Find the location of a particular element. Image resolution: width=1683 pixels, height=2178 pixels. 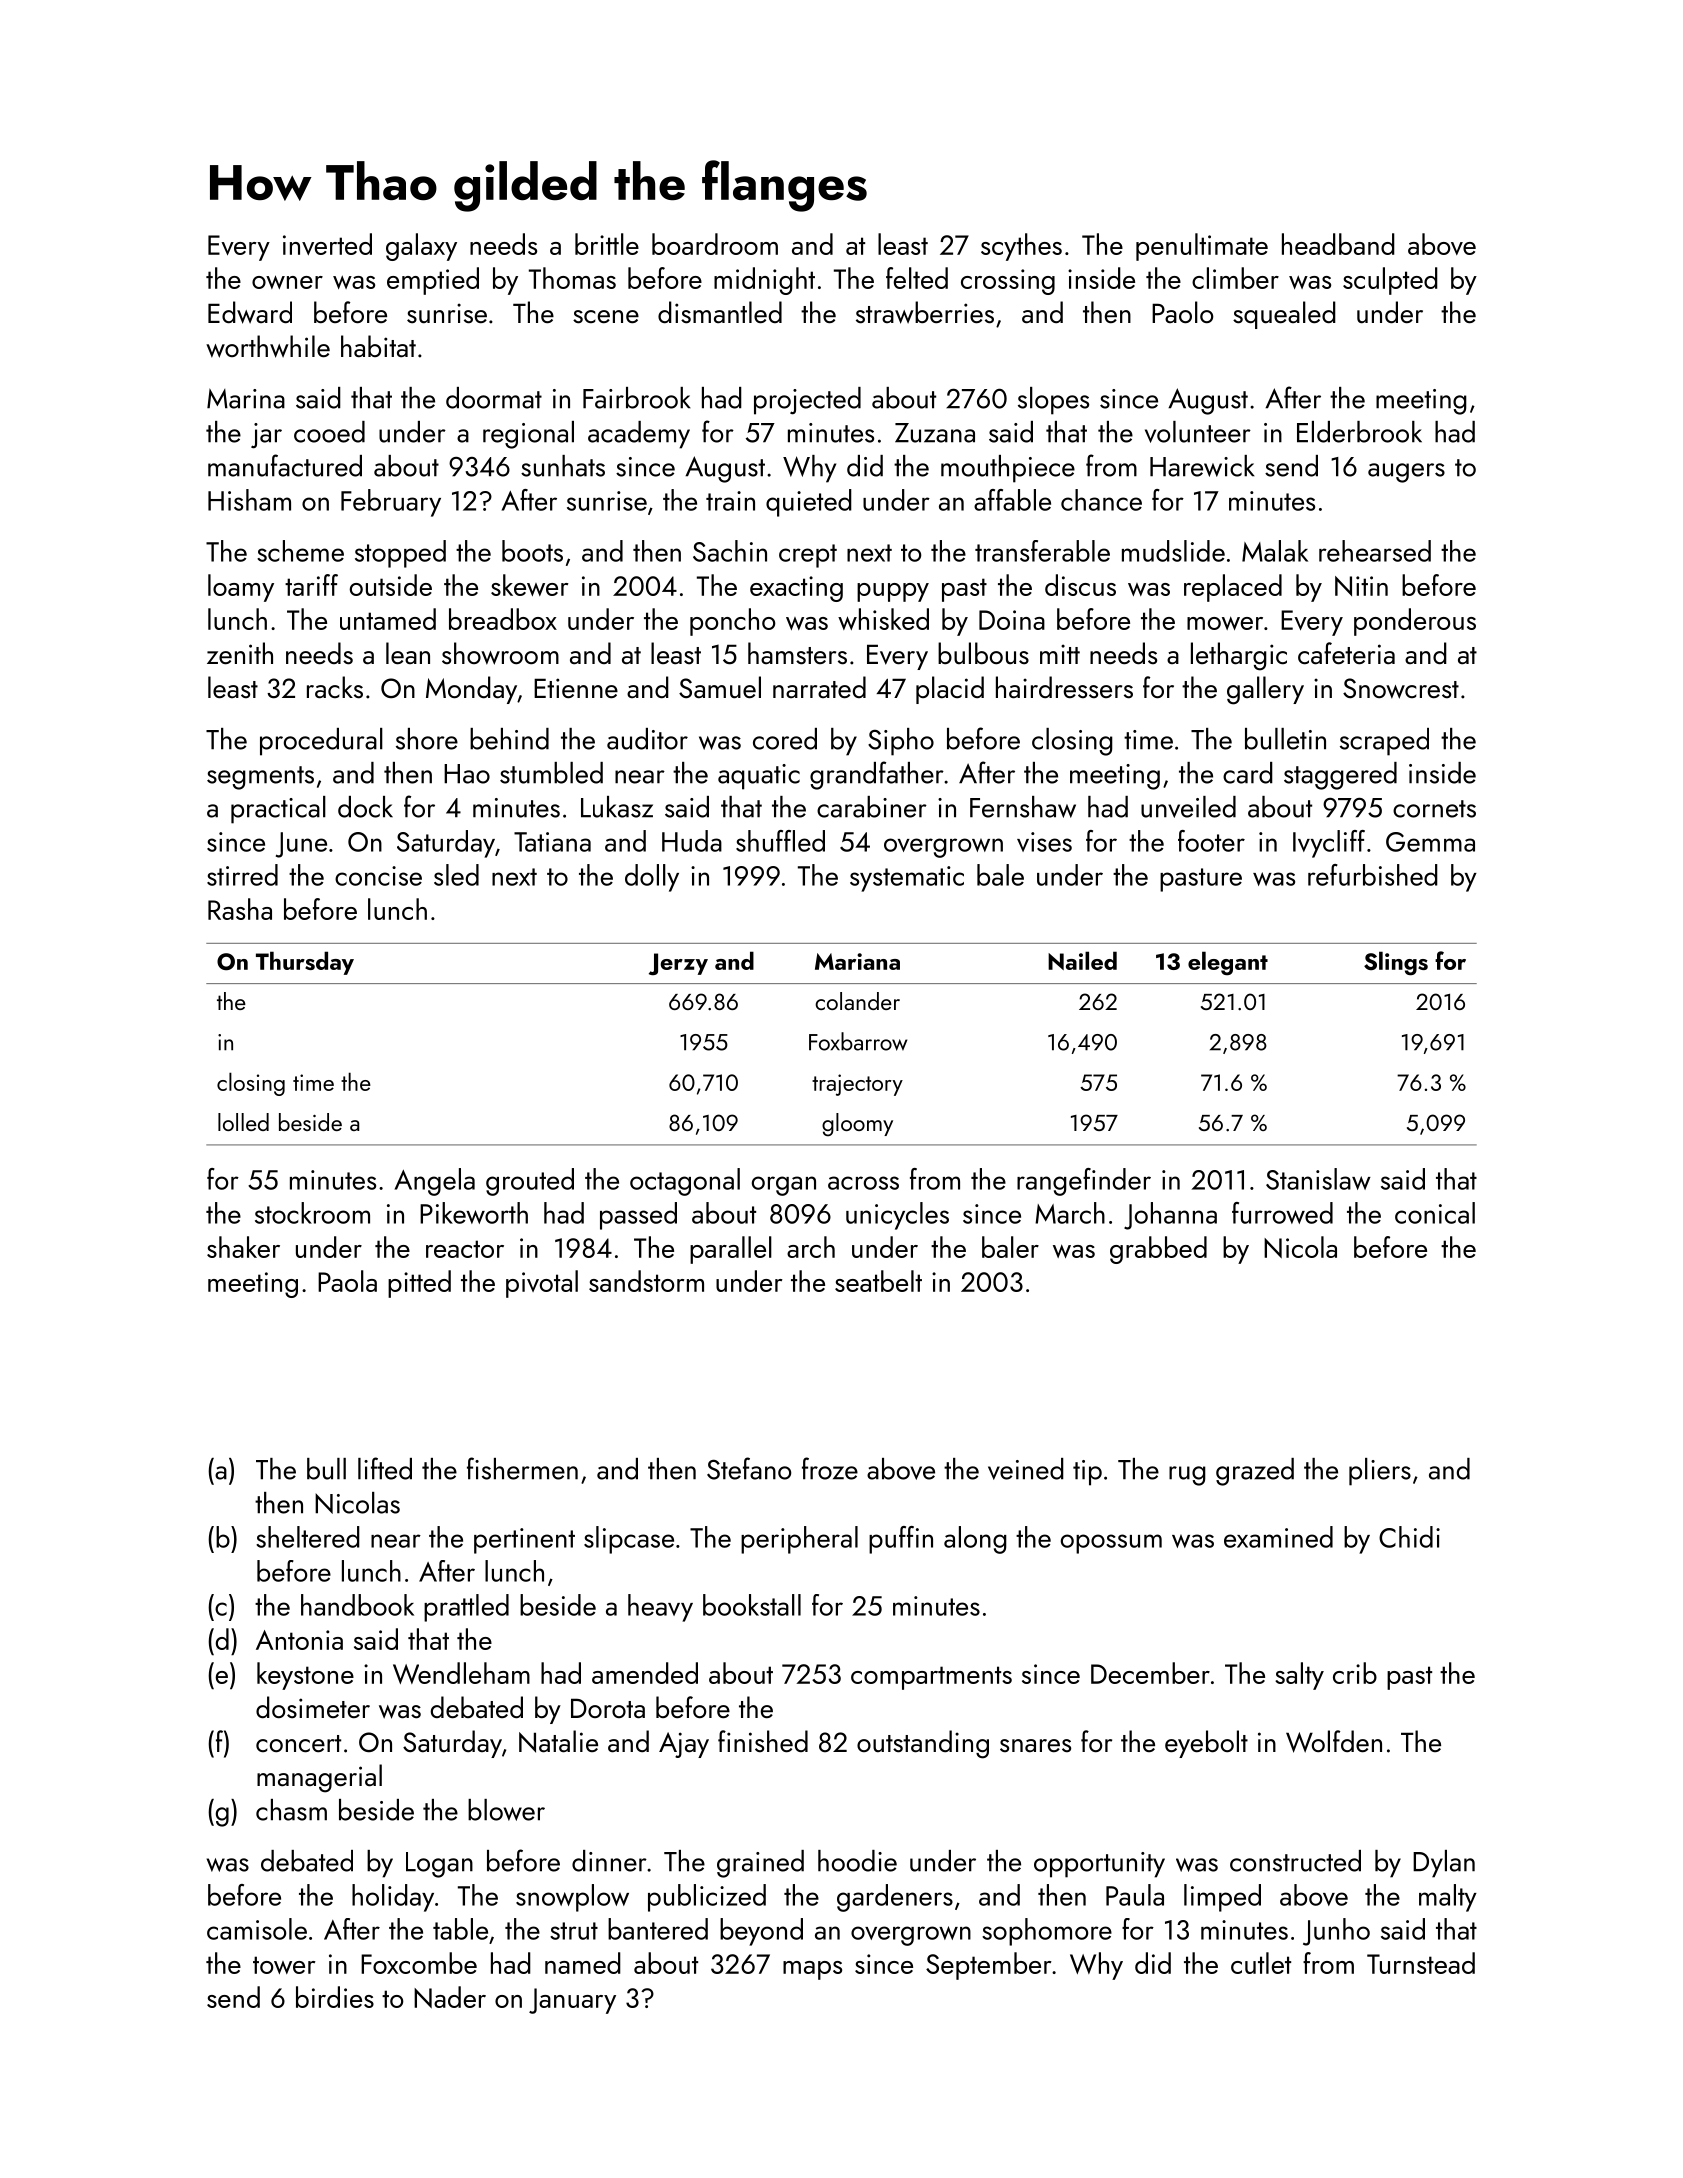

passed is located at coordinates (638, 1216).
